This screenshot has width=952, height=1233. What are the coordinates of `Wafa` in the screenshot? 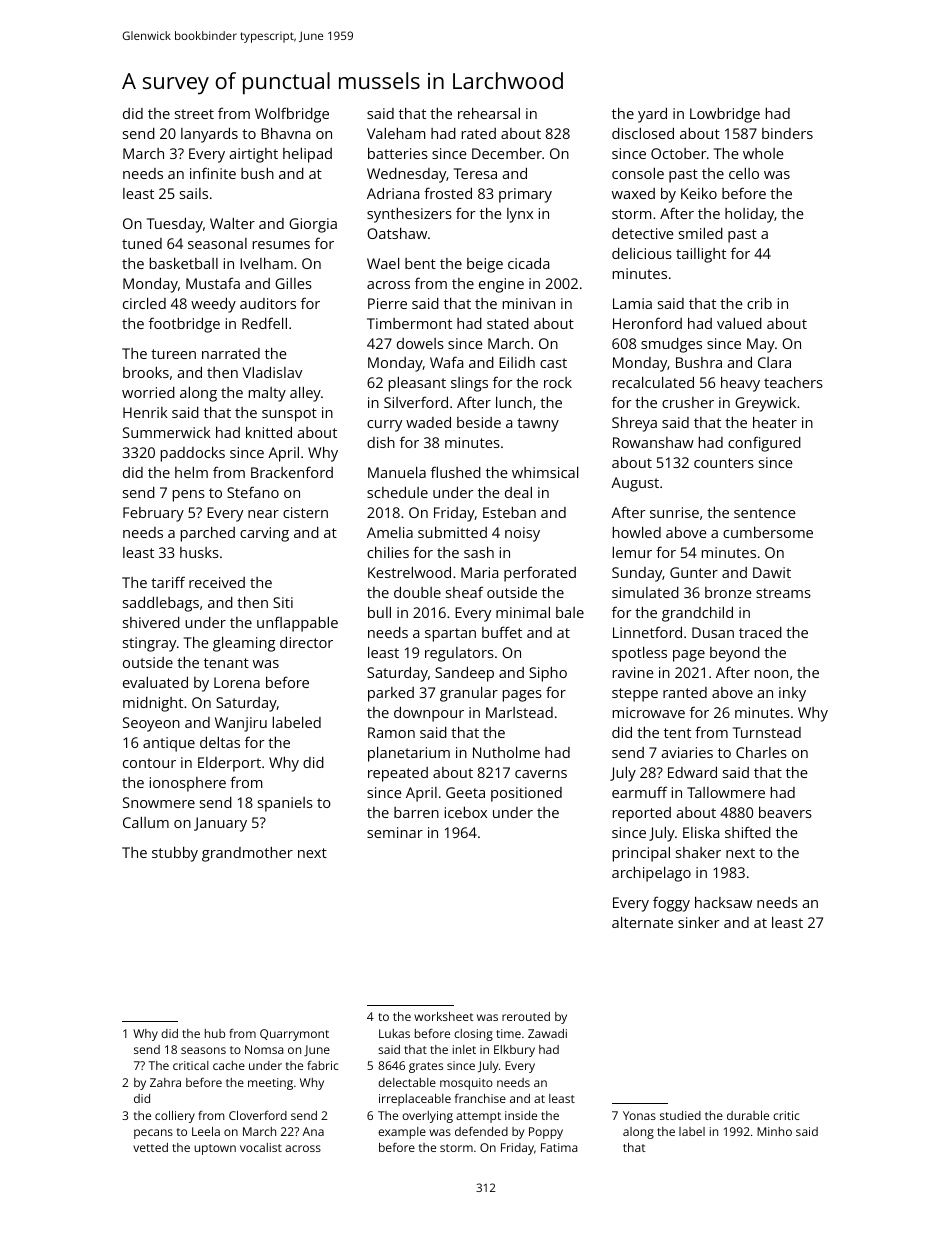 It's located at (447, 362).
